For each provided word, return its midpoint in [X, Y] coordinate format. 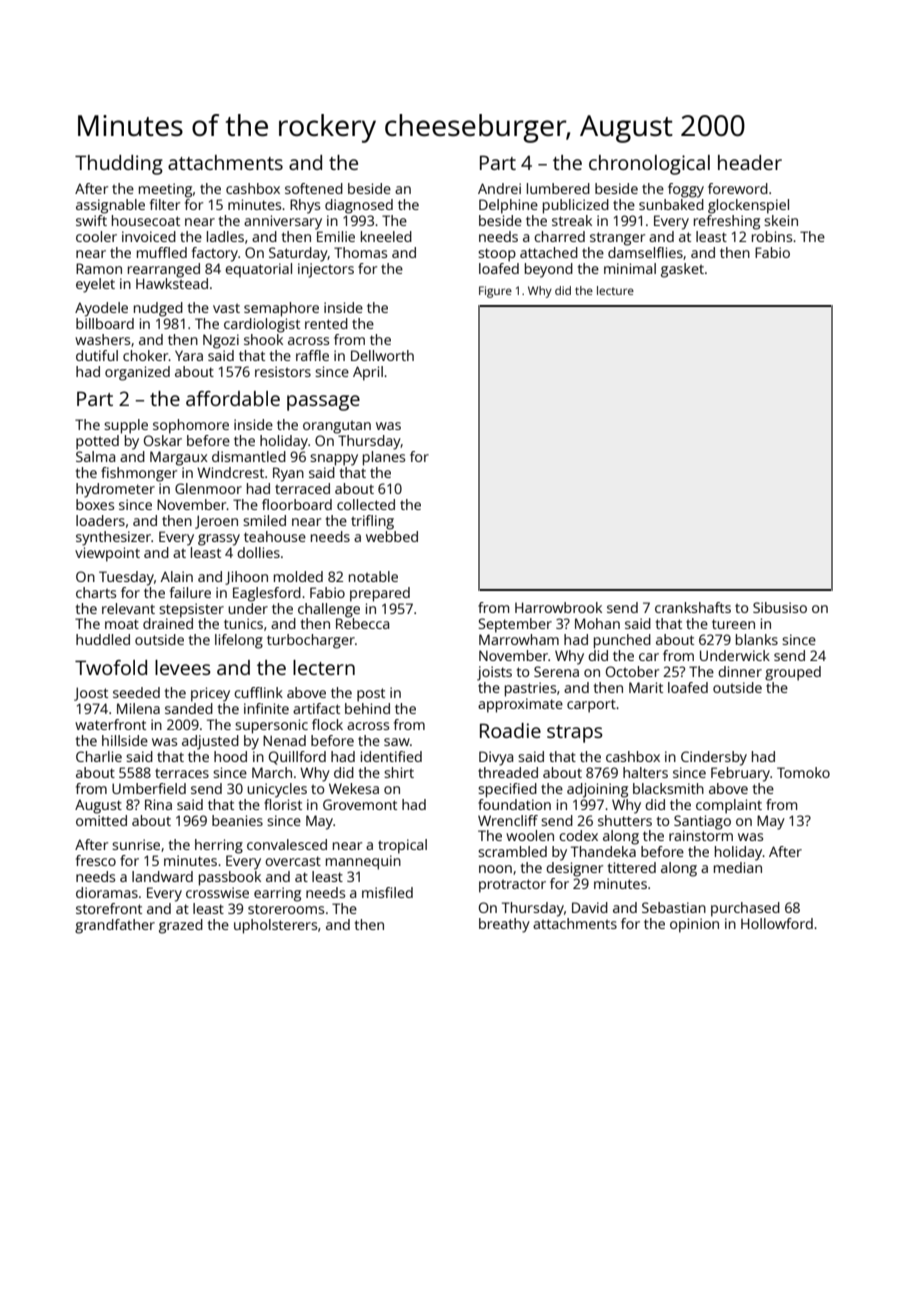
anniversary [283, 222]
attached [549, 252]
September [515, 625]
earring [277, 894]
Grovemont [360, 804]
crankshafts [693, 607]
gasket [682, 270]
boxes [95, 504]
